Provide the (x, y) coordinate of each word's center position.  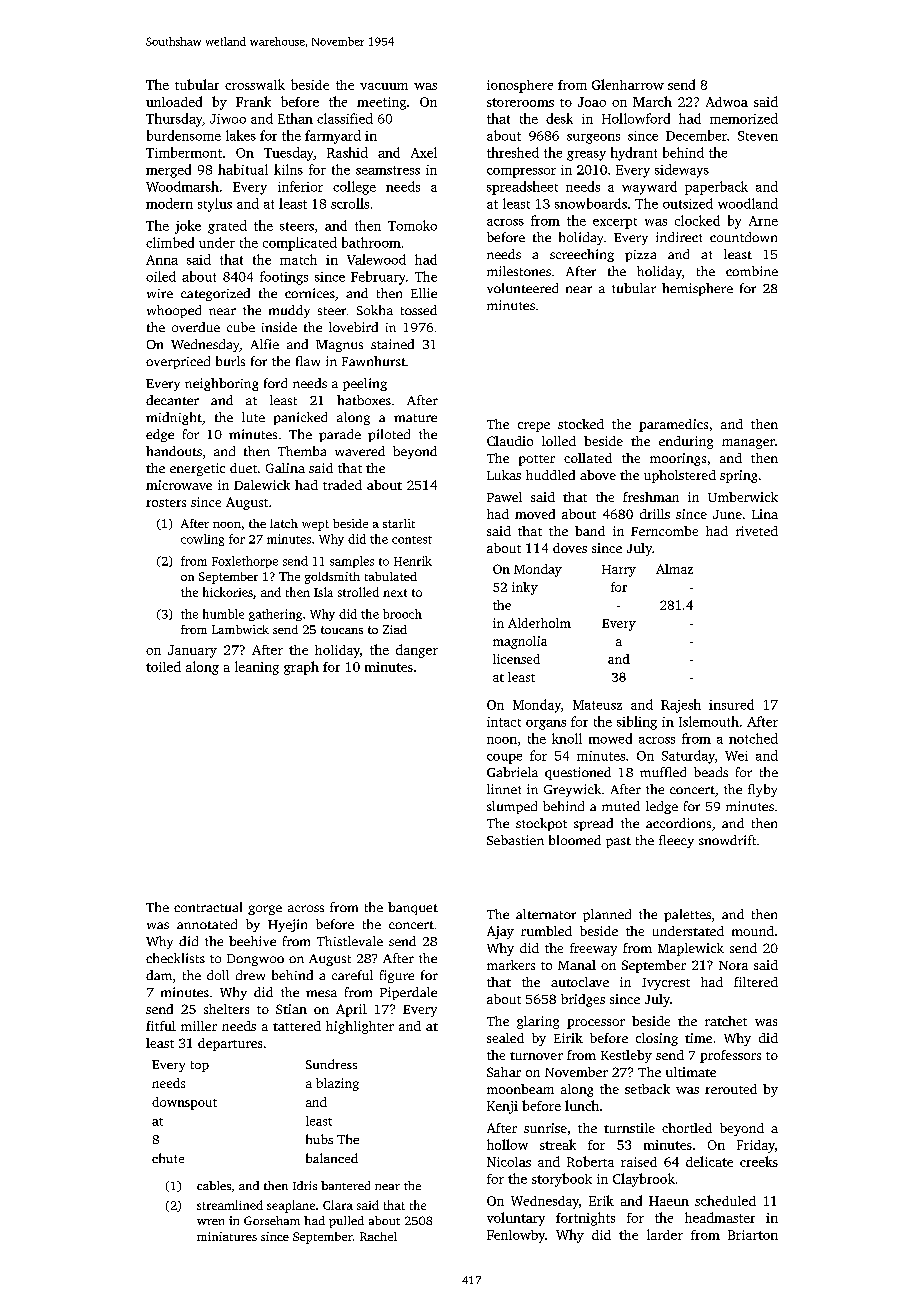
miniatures (227, 1236)
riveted (757, 531)
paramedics (673, 425)
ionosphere (520, 86)
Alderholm (539, 623)
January (192, 651)
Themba (302, 451)
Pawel (504, 497)
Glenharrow (628, 84)
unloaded (174, 101)
